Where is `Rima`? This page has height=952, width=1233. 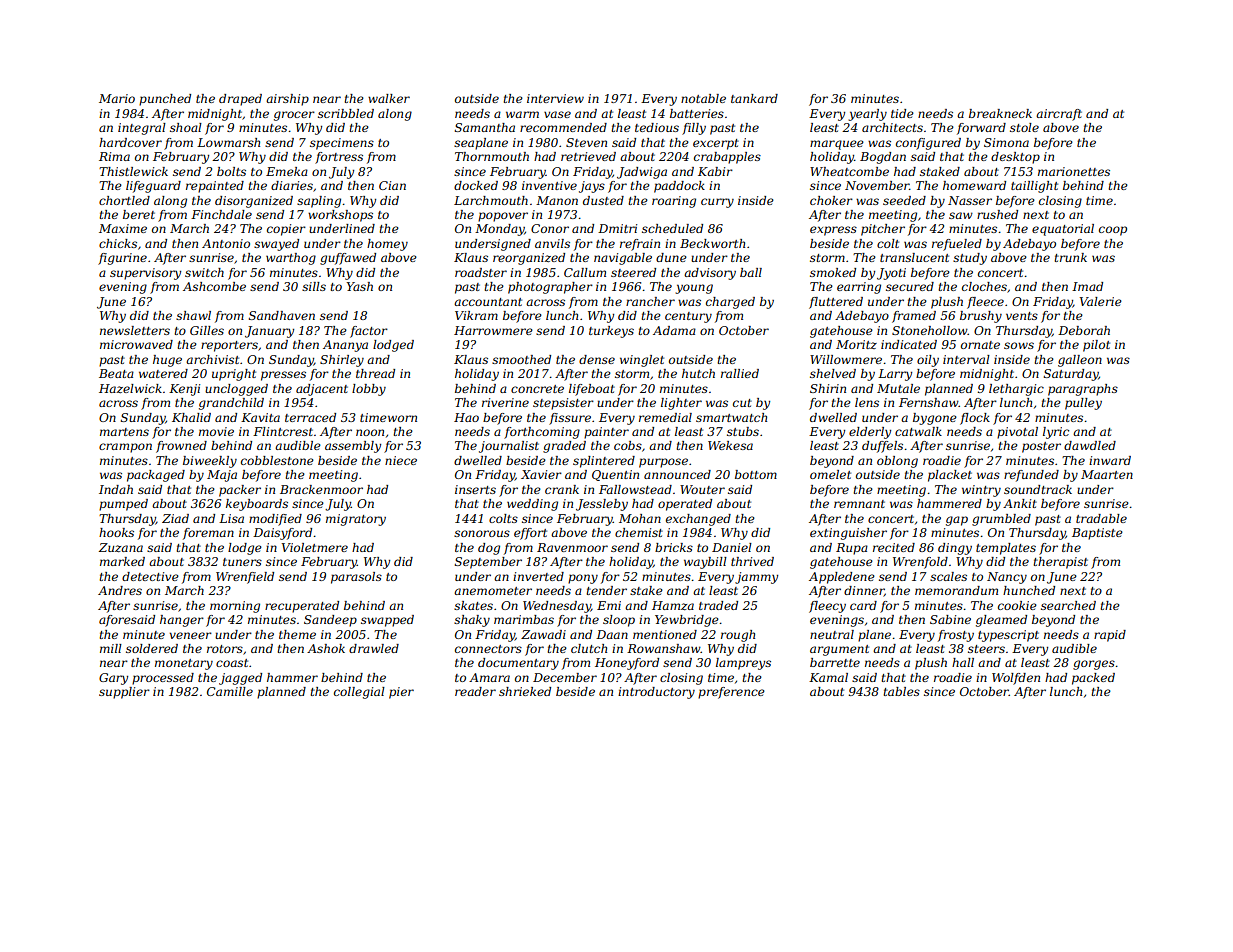 Rima is located at coordinates (114, 156).
